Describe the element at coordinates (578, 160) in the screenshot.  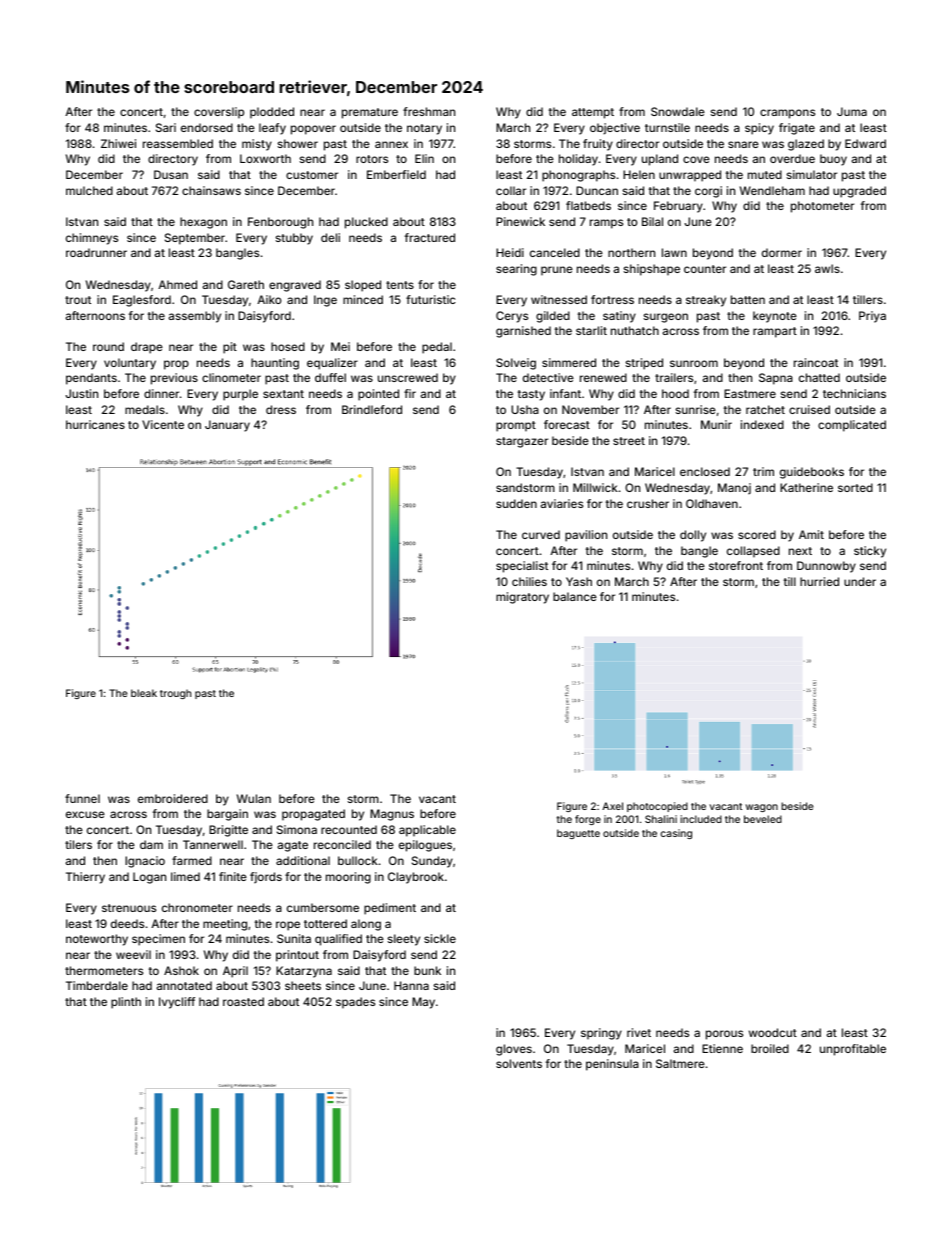
I see `holiday` at that location.
